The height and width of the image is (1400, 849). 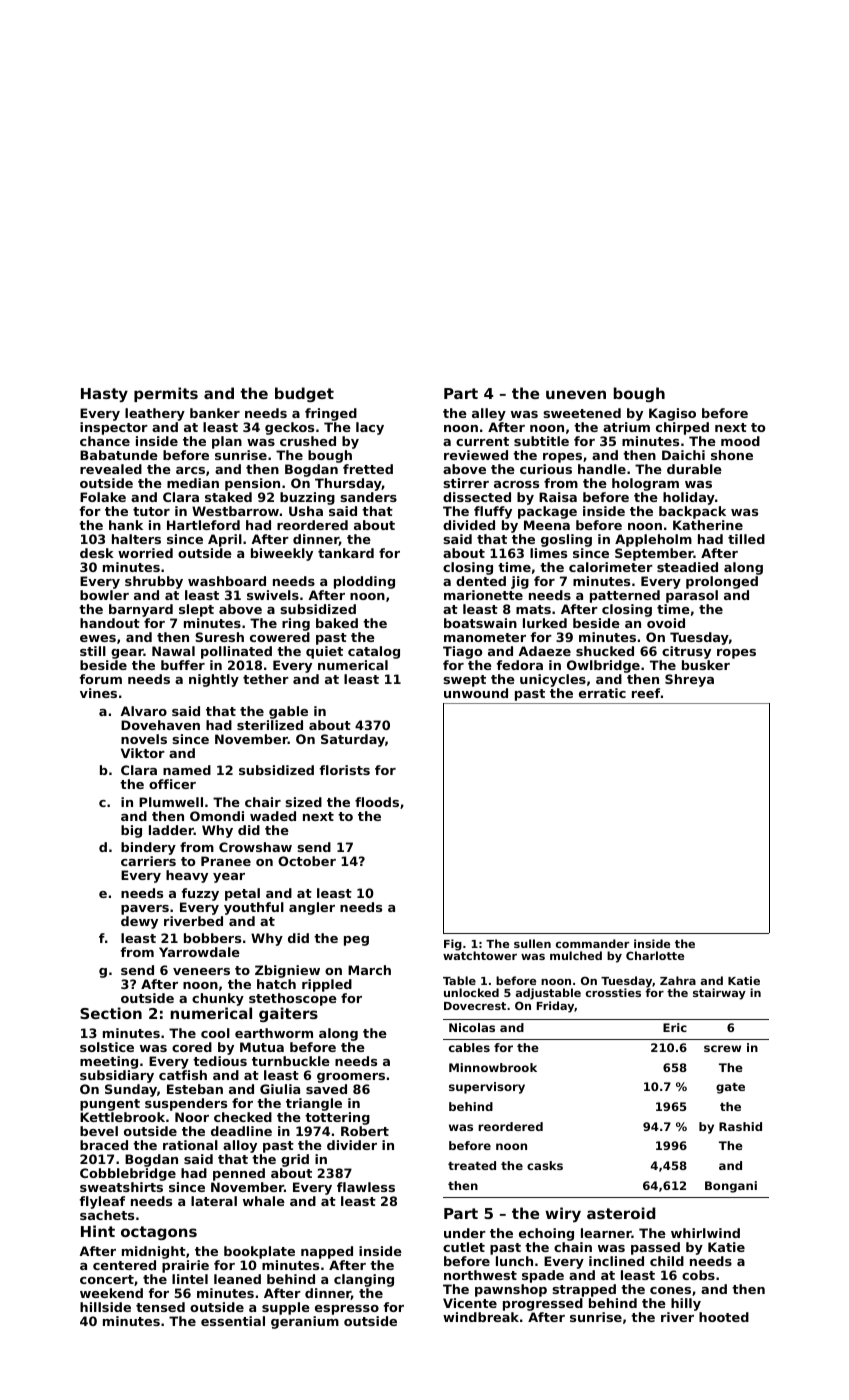 I want to click on florists, so click(x=344, y=770).
